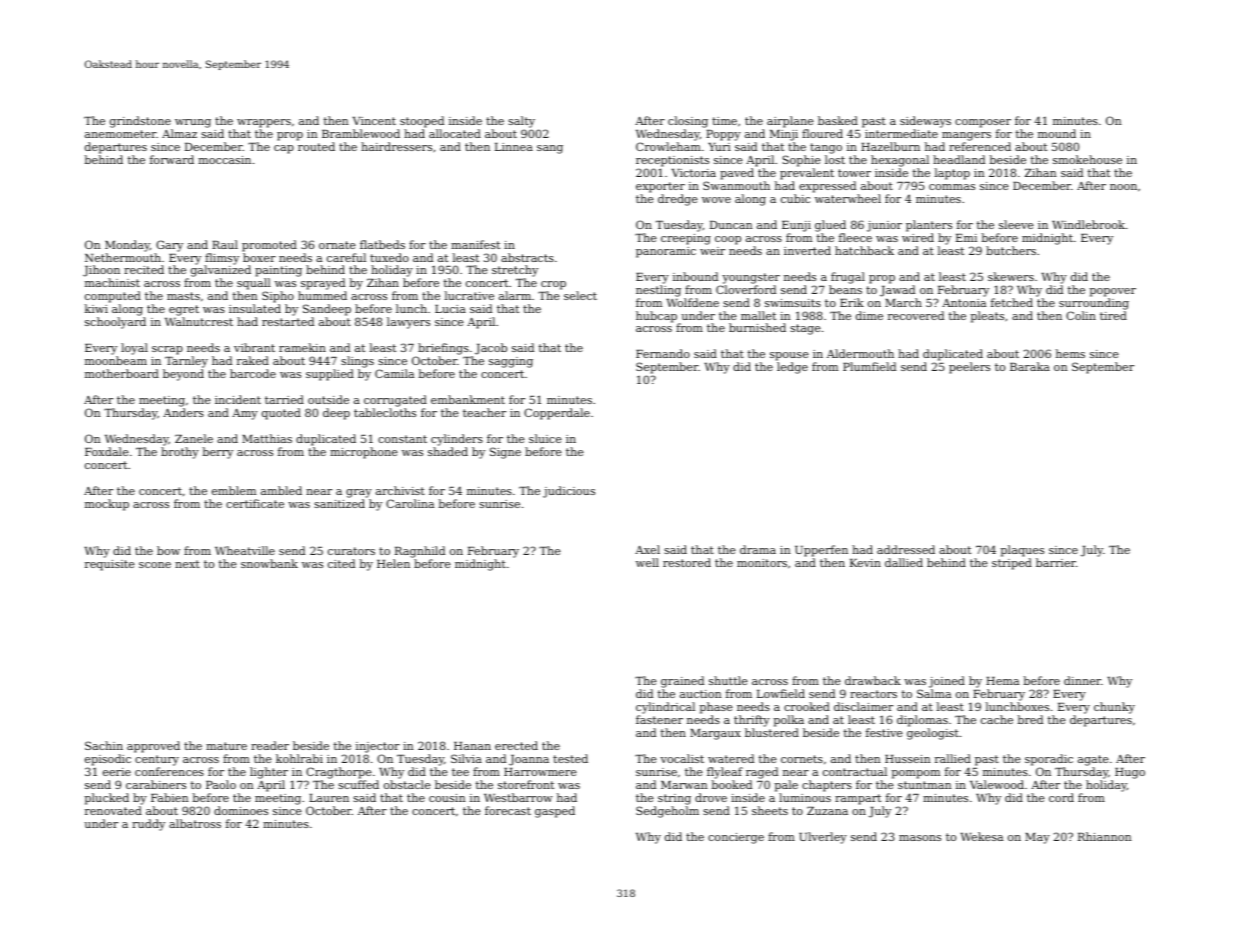 Image resolution: width=1233 pixels, height=952 pixels. What do you see at coordinates (1022, 551) in the screenshot?
I see `plaques` at bounding box center [1022, 551].
